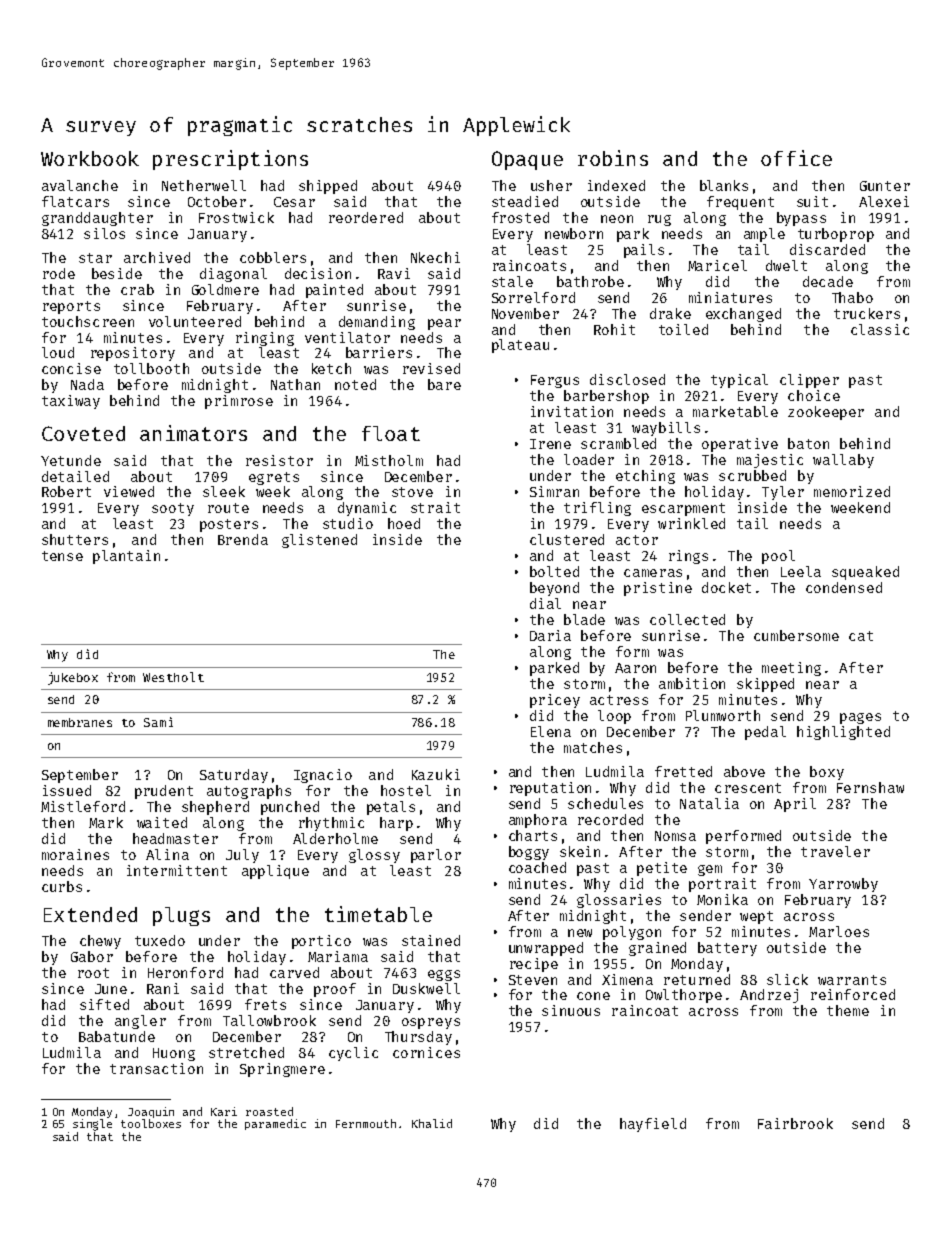 The height and width of the screenshot is (1233, 952). What do you see at coordinates (796, 158) in the screenshot?
I see `office` at bounding box center [796, 158].
